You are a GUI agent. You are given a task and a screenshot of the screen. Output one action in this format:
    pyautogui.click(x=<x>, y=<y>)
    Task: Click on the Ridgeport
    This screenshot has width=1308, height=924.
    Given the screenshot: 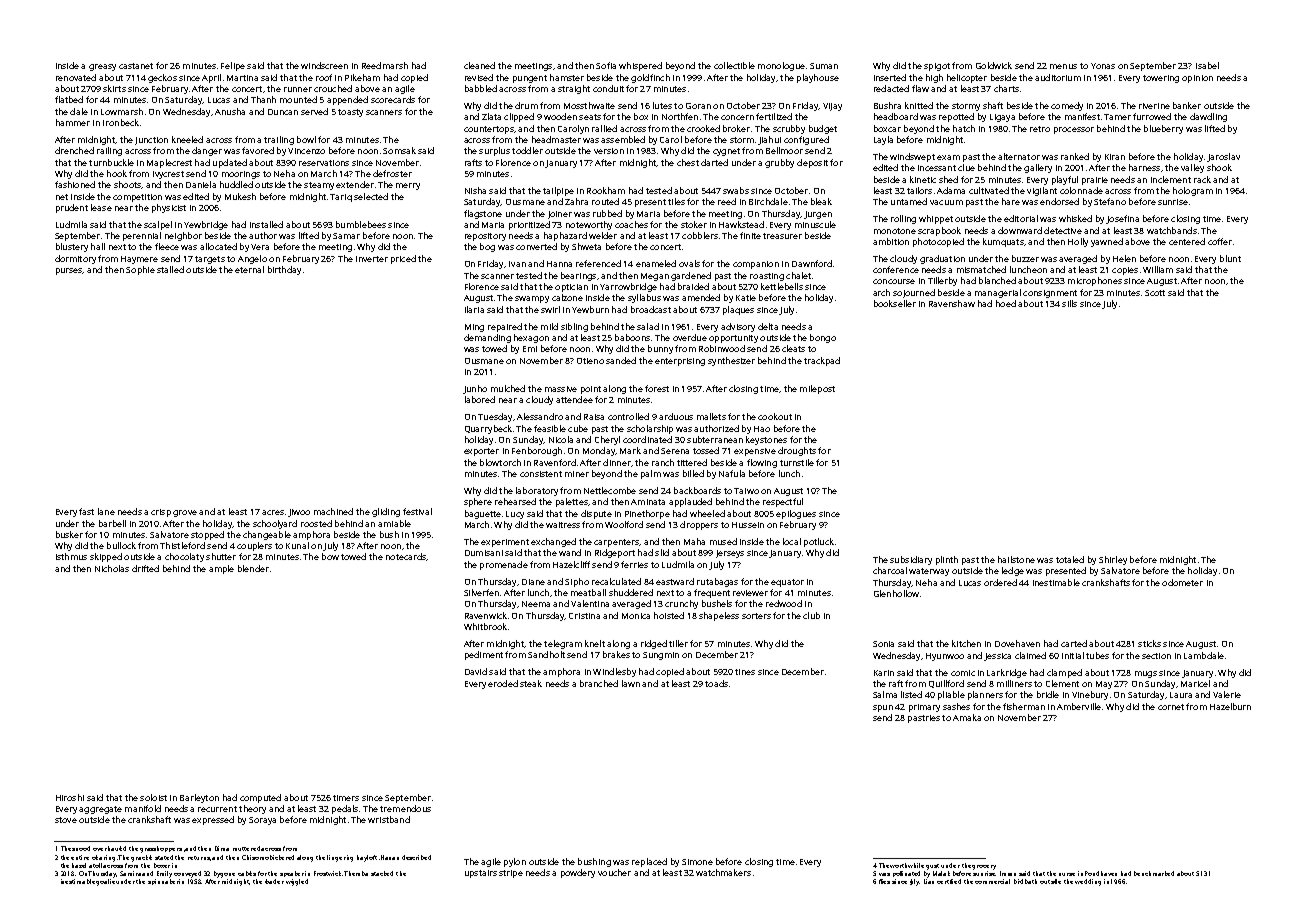 What is the action you would take?
    pyautogui.click(x=615, y=553)
